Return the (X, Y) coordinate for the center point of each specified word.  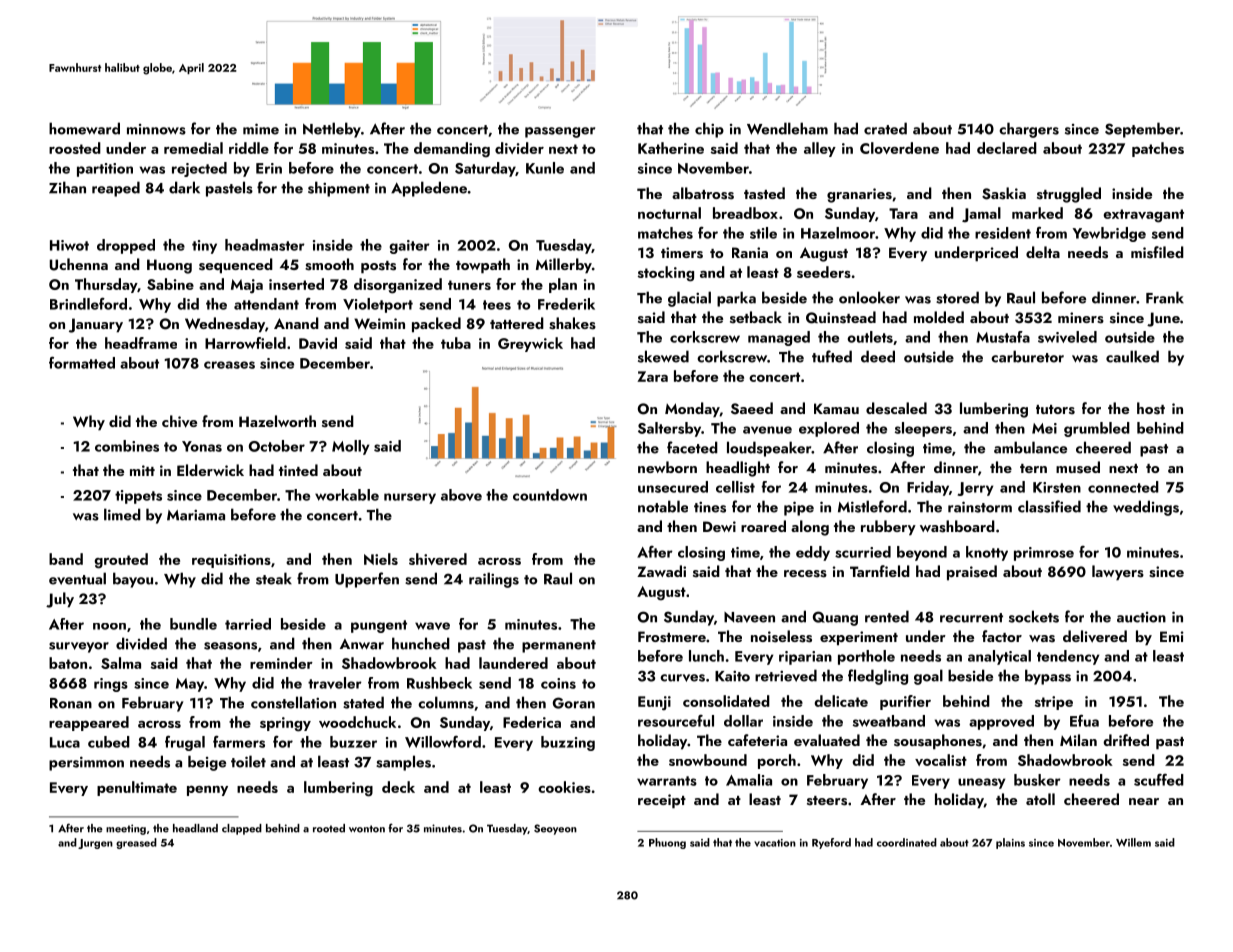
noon (109, 626)
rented (887, 616)
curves (682, 678)
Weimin (379, 323)
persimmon (86, 763)
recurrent (971, 618)
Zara (652, 376)
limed (122, 514)
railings (494, 580)
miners (1081, 318)
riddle (249, 148)
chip (709, 130)
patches (1158, 149)
